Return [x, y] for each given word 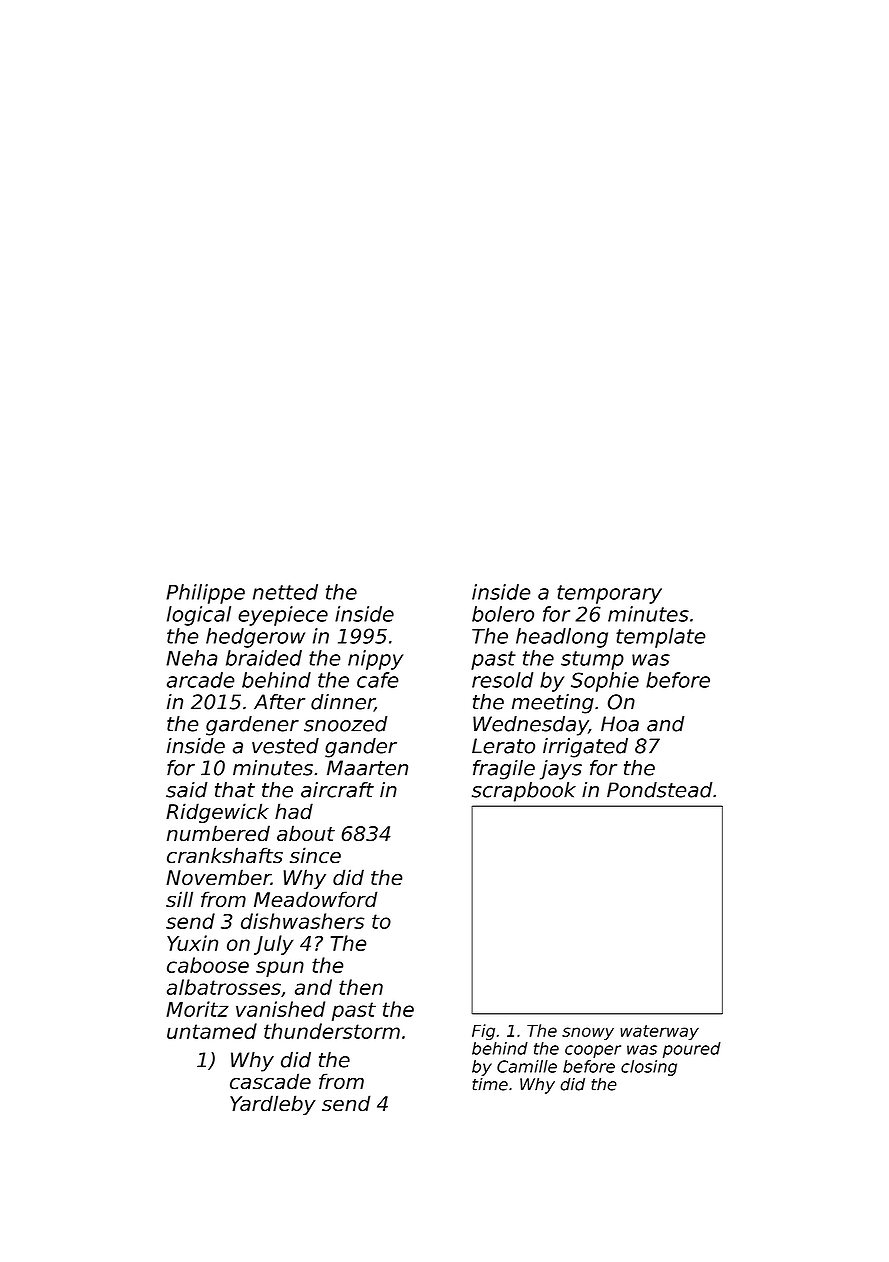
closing [649, 1068]
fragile [504, 770]
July [273, 945]
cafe [377, 680]
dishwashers [302, 921]
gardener [252, 726]
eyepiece [283, 616]
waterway [659, 1032]
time [490, 1084]
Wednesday [531, 726]
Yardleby [273, 1105]
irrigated [585, 748]
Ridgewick [217, 813]
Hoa [620, 724]
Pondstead [659, 790]
